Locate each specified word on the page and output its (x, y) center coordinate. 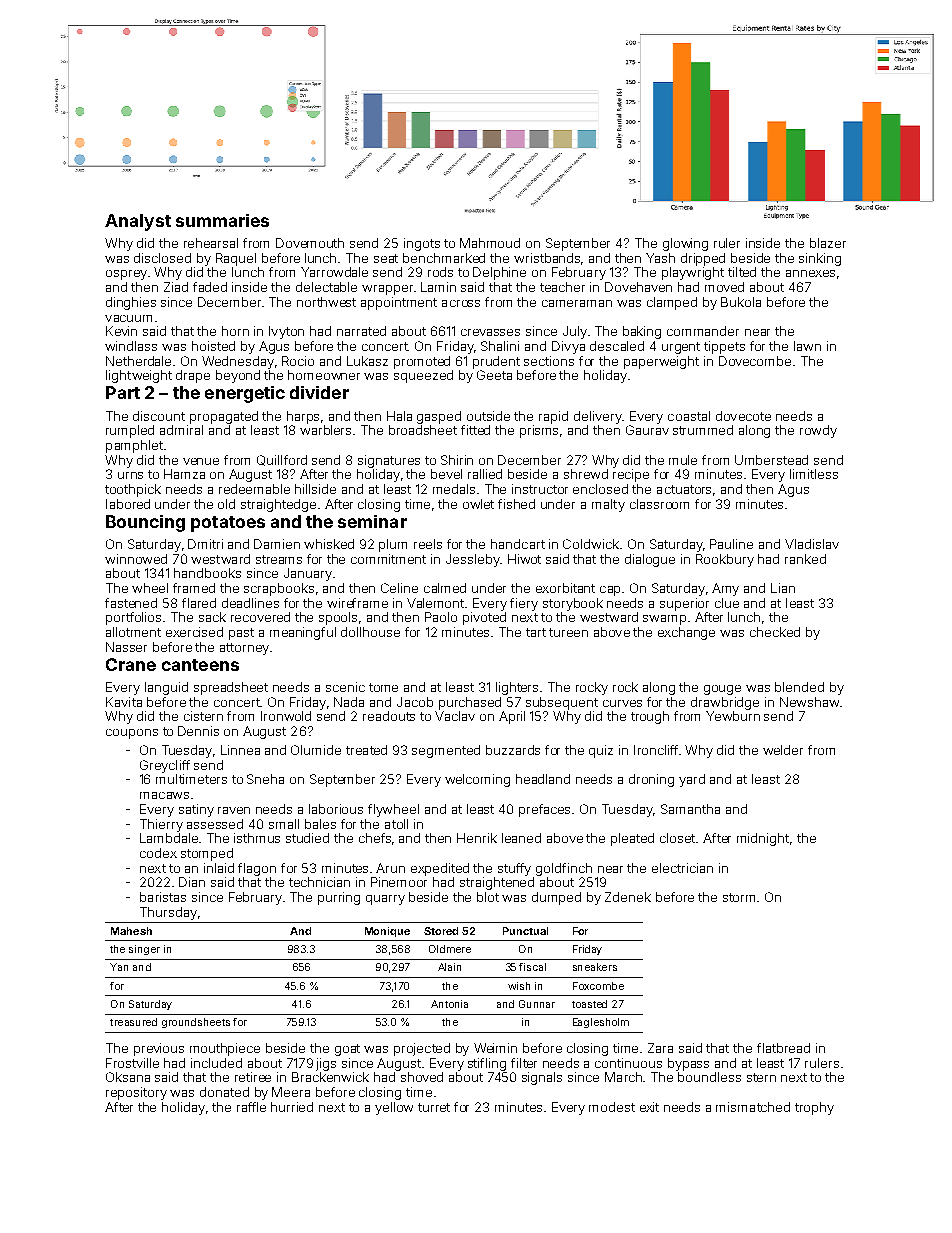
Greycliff (165, 766)
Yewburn (733, 716)
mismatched (753, 1107)
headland (543, 779)
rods (440, 272)
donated (224, 1092)
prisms (539, 431)
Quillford (282, 460)
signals (542, 1078)
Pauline (731, 544)
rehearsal (211, 243)
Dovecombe (755, 361)
